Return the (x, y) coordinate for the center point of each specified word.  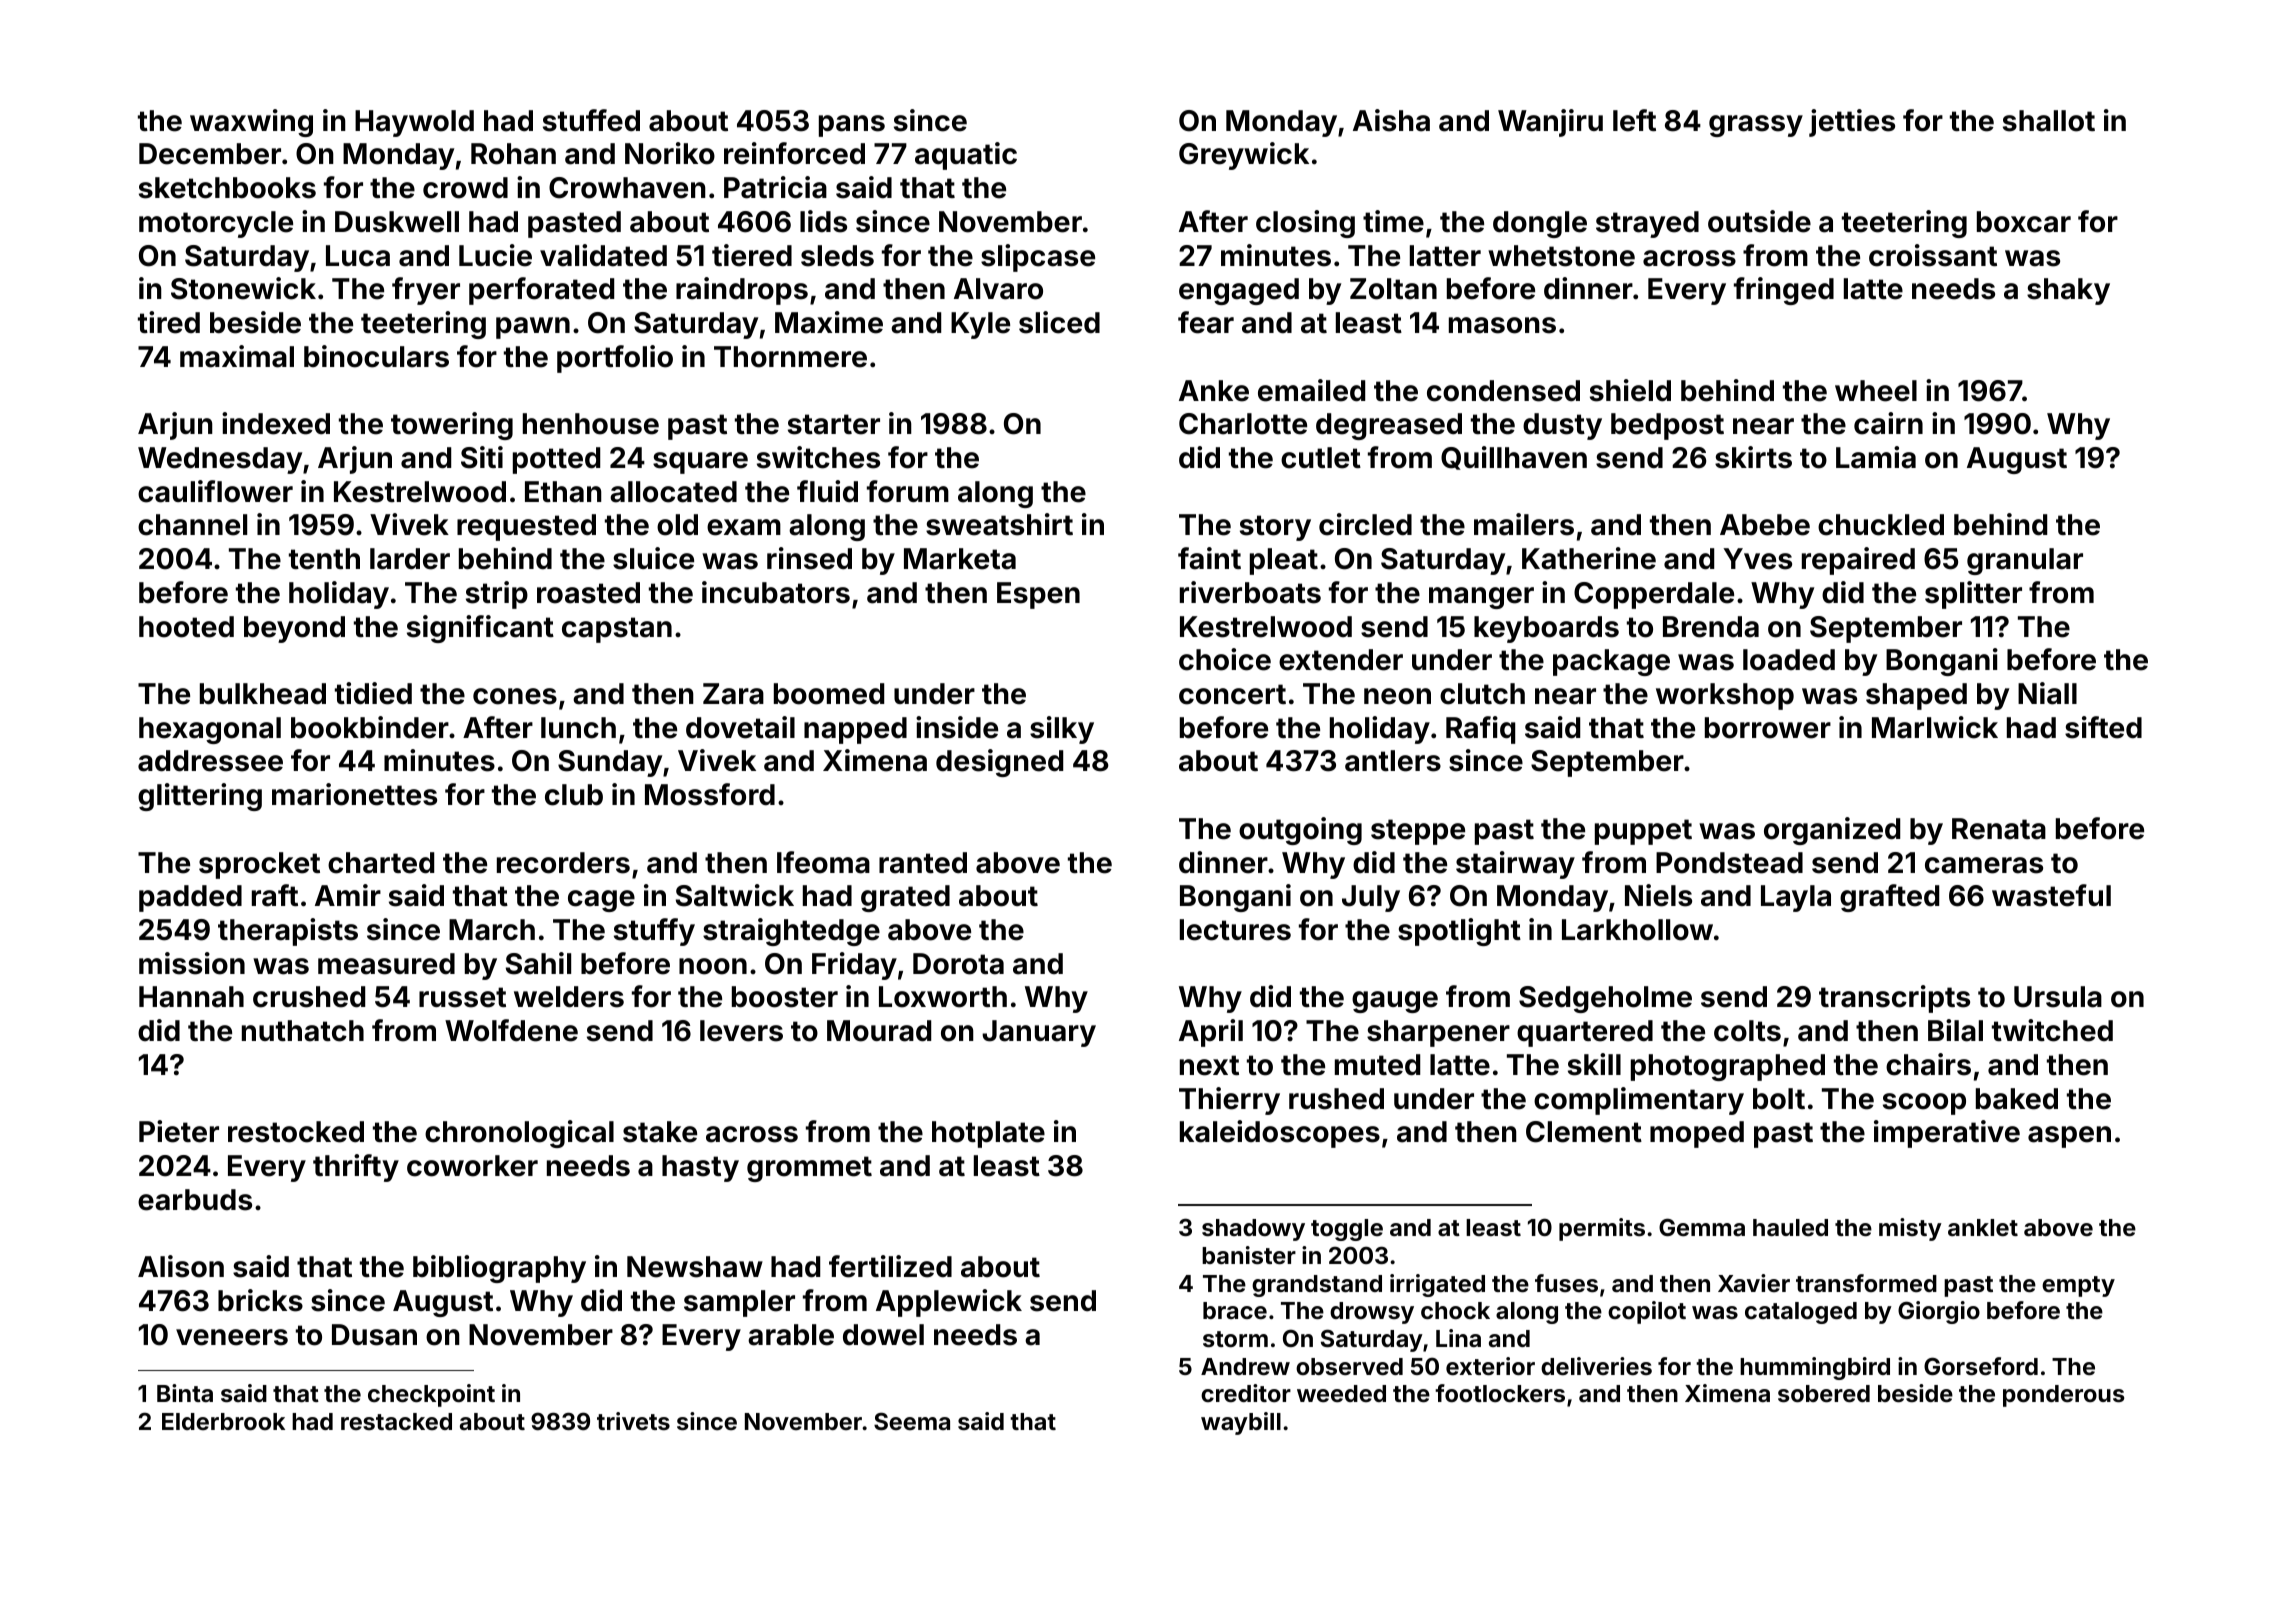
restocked (296, 1132)
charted (381, 863)
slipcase (1038, 258)
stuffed (591, 120)
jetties (1852, 123)
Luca (358, 256)
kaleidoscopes (1280, 1134)
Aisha (1391, 120)
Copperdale (1654, 595)
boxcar (2024, 222)
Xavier (1754, 1283)
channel (192, 525)
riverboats (1250, 592)
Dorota (958, 964)
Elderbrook (223, 1421)
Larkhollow (1637, 930)
